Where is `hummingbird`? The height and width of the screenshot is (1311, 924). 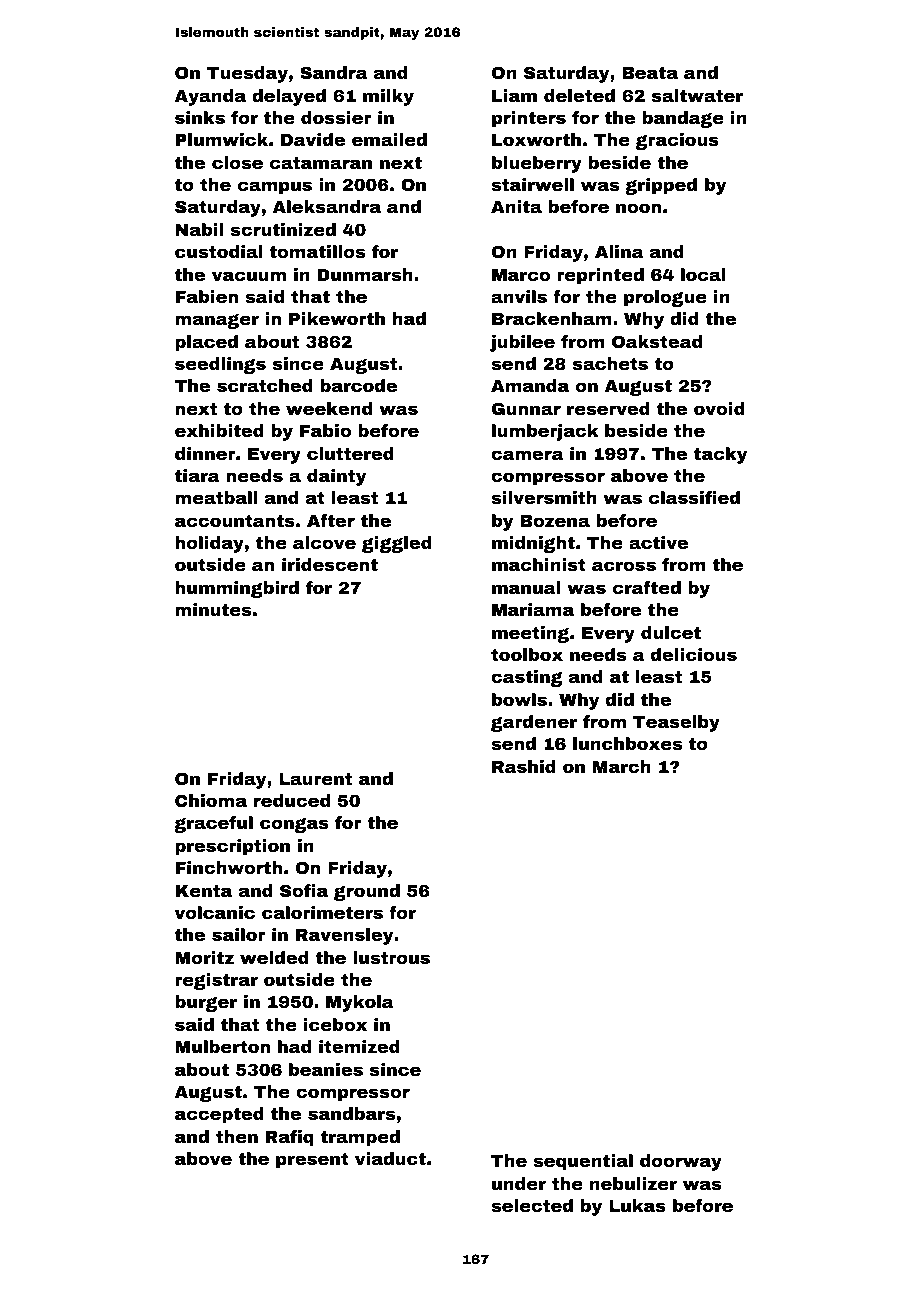 hummingbird is located at coordinates (237, 589).
